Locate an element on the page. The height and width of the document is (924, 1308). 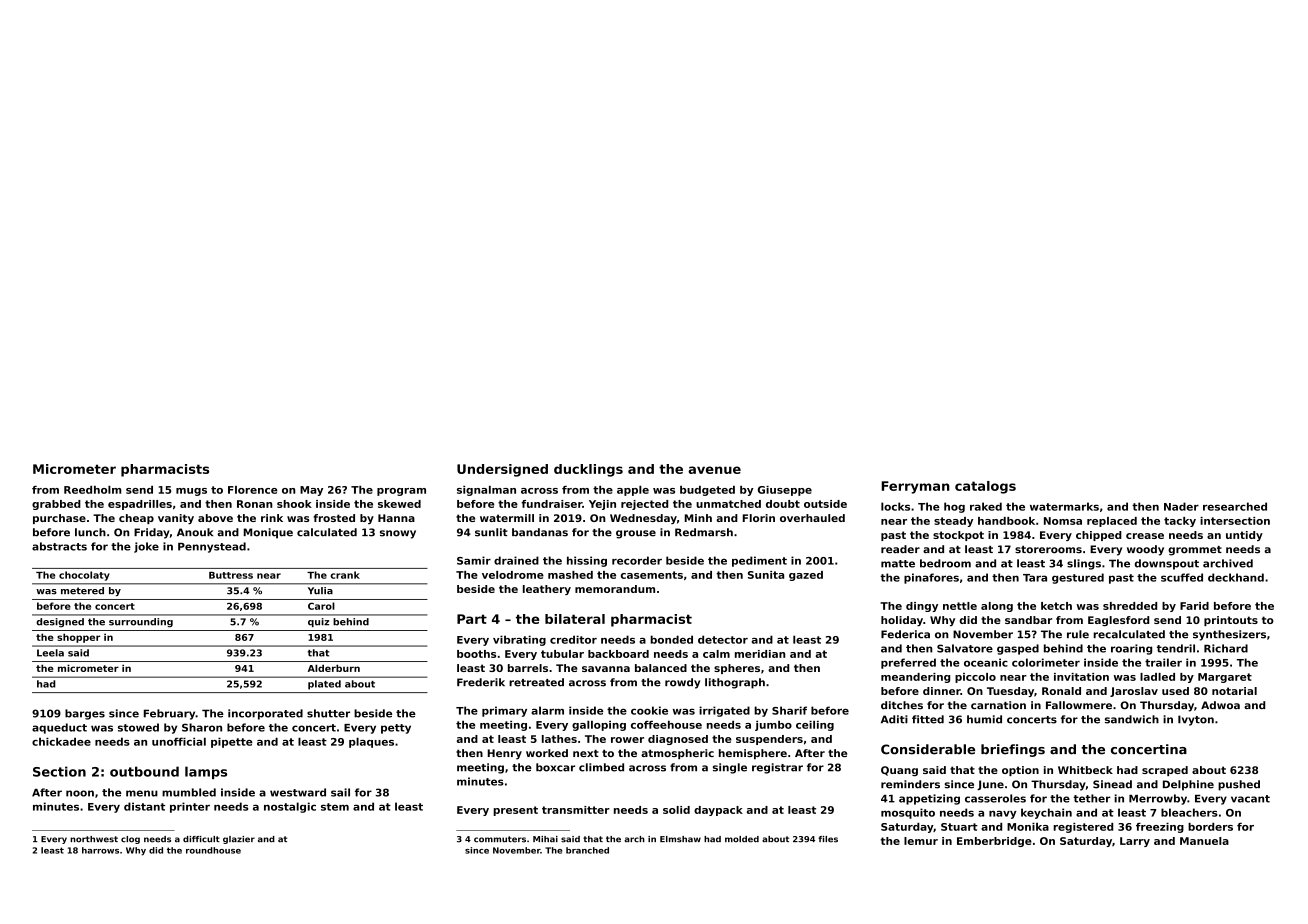
northwest is located at coordinates (94, 839).
